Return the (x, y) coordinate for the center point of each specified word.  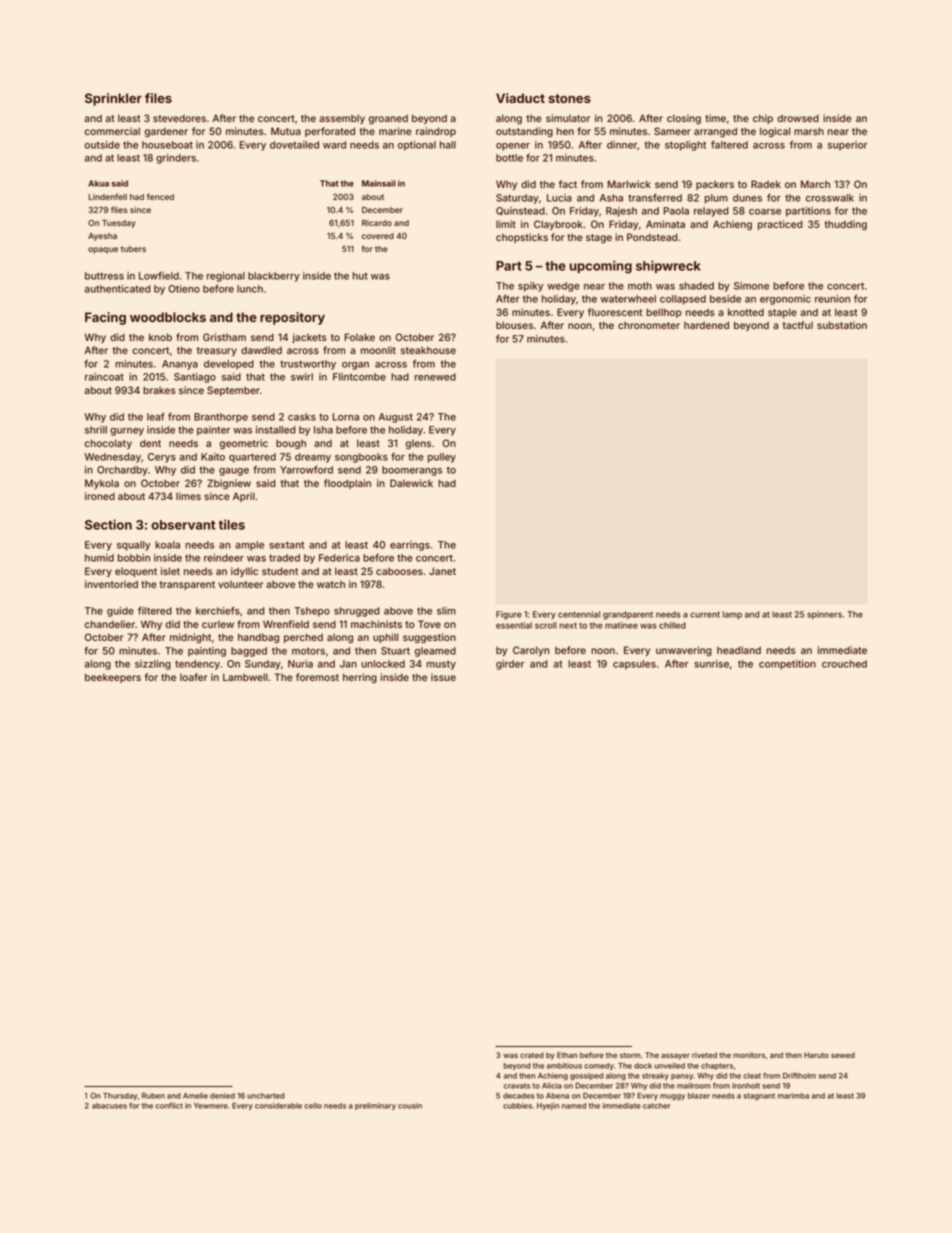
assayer (675, 1056)
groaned (388, 119)
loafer (194, 677)
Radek (766, 184)
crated (532, 1055)
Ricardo (377, 222)
